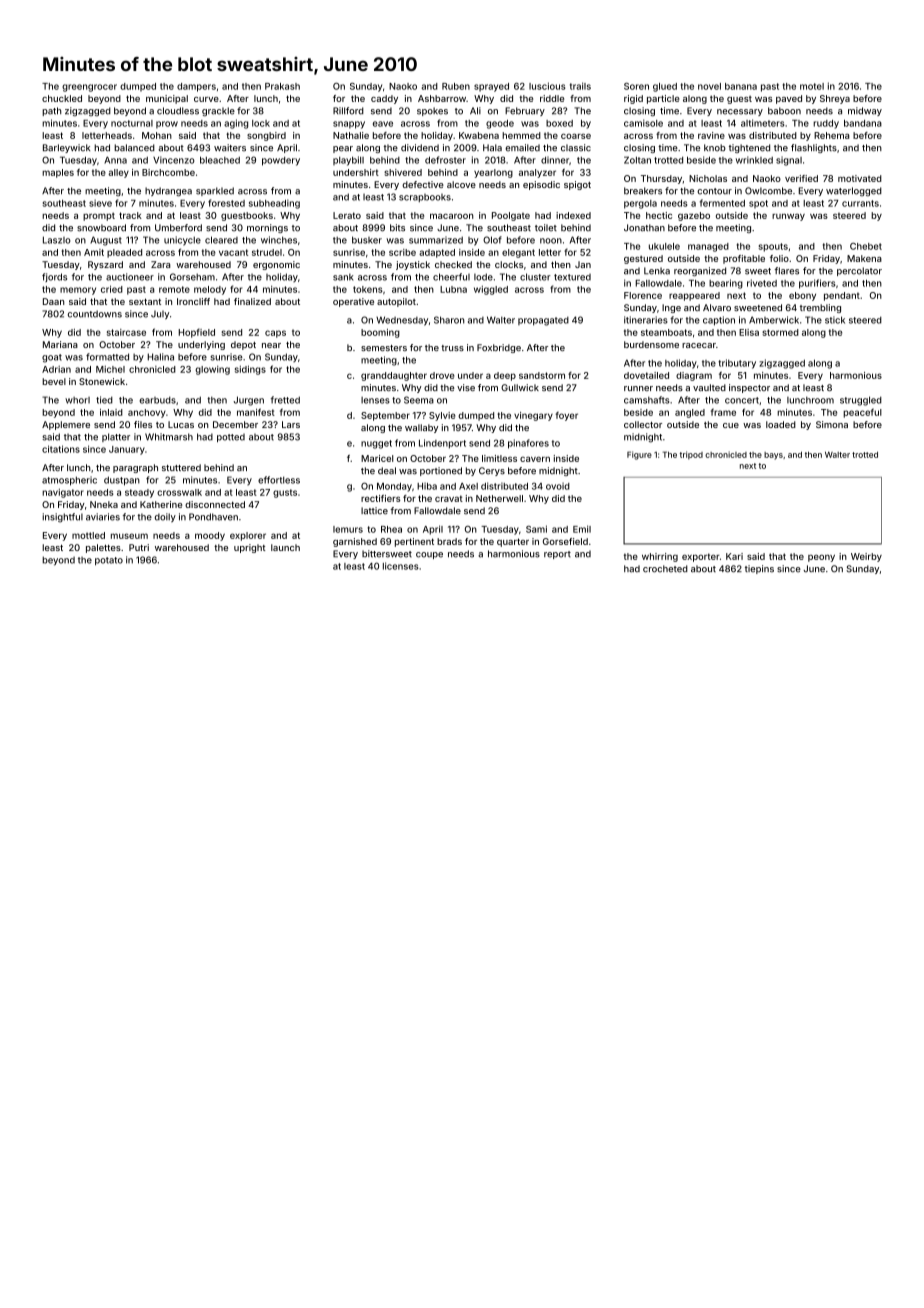 The height and width of the screenshot is (1308, 924). I want to click on motel, so click(812, 86).
